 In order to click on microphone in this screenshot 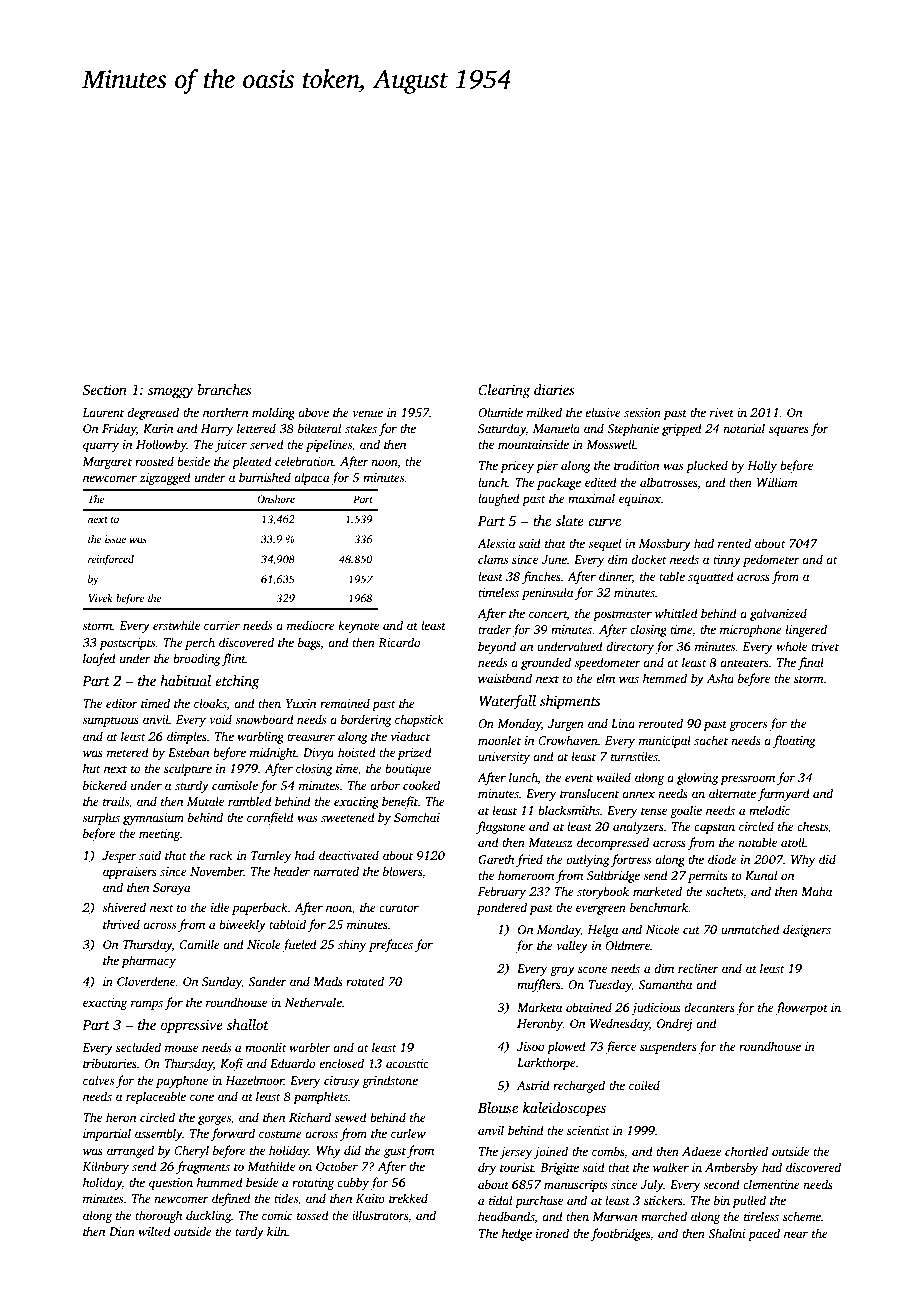, I will do `click(751, 630)`.
